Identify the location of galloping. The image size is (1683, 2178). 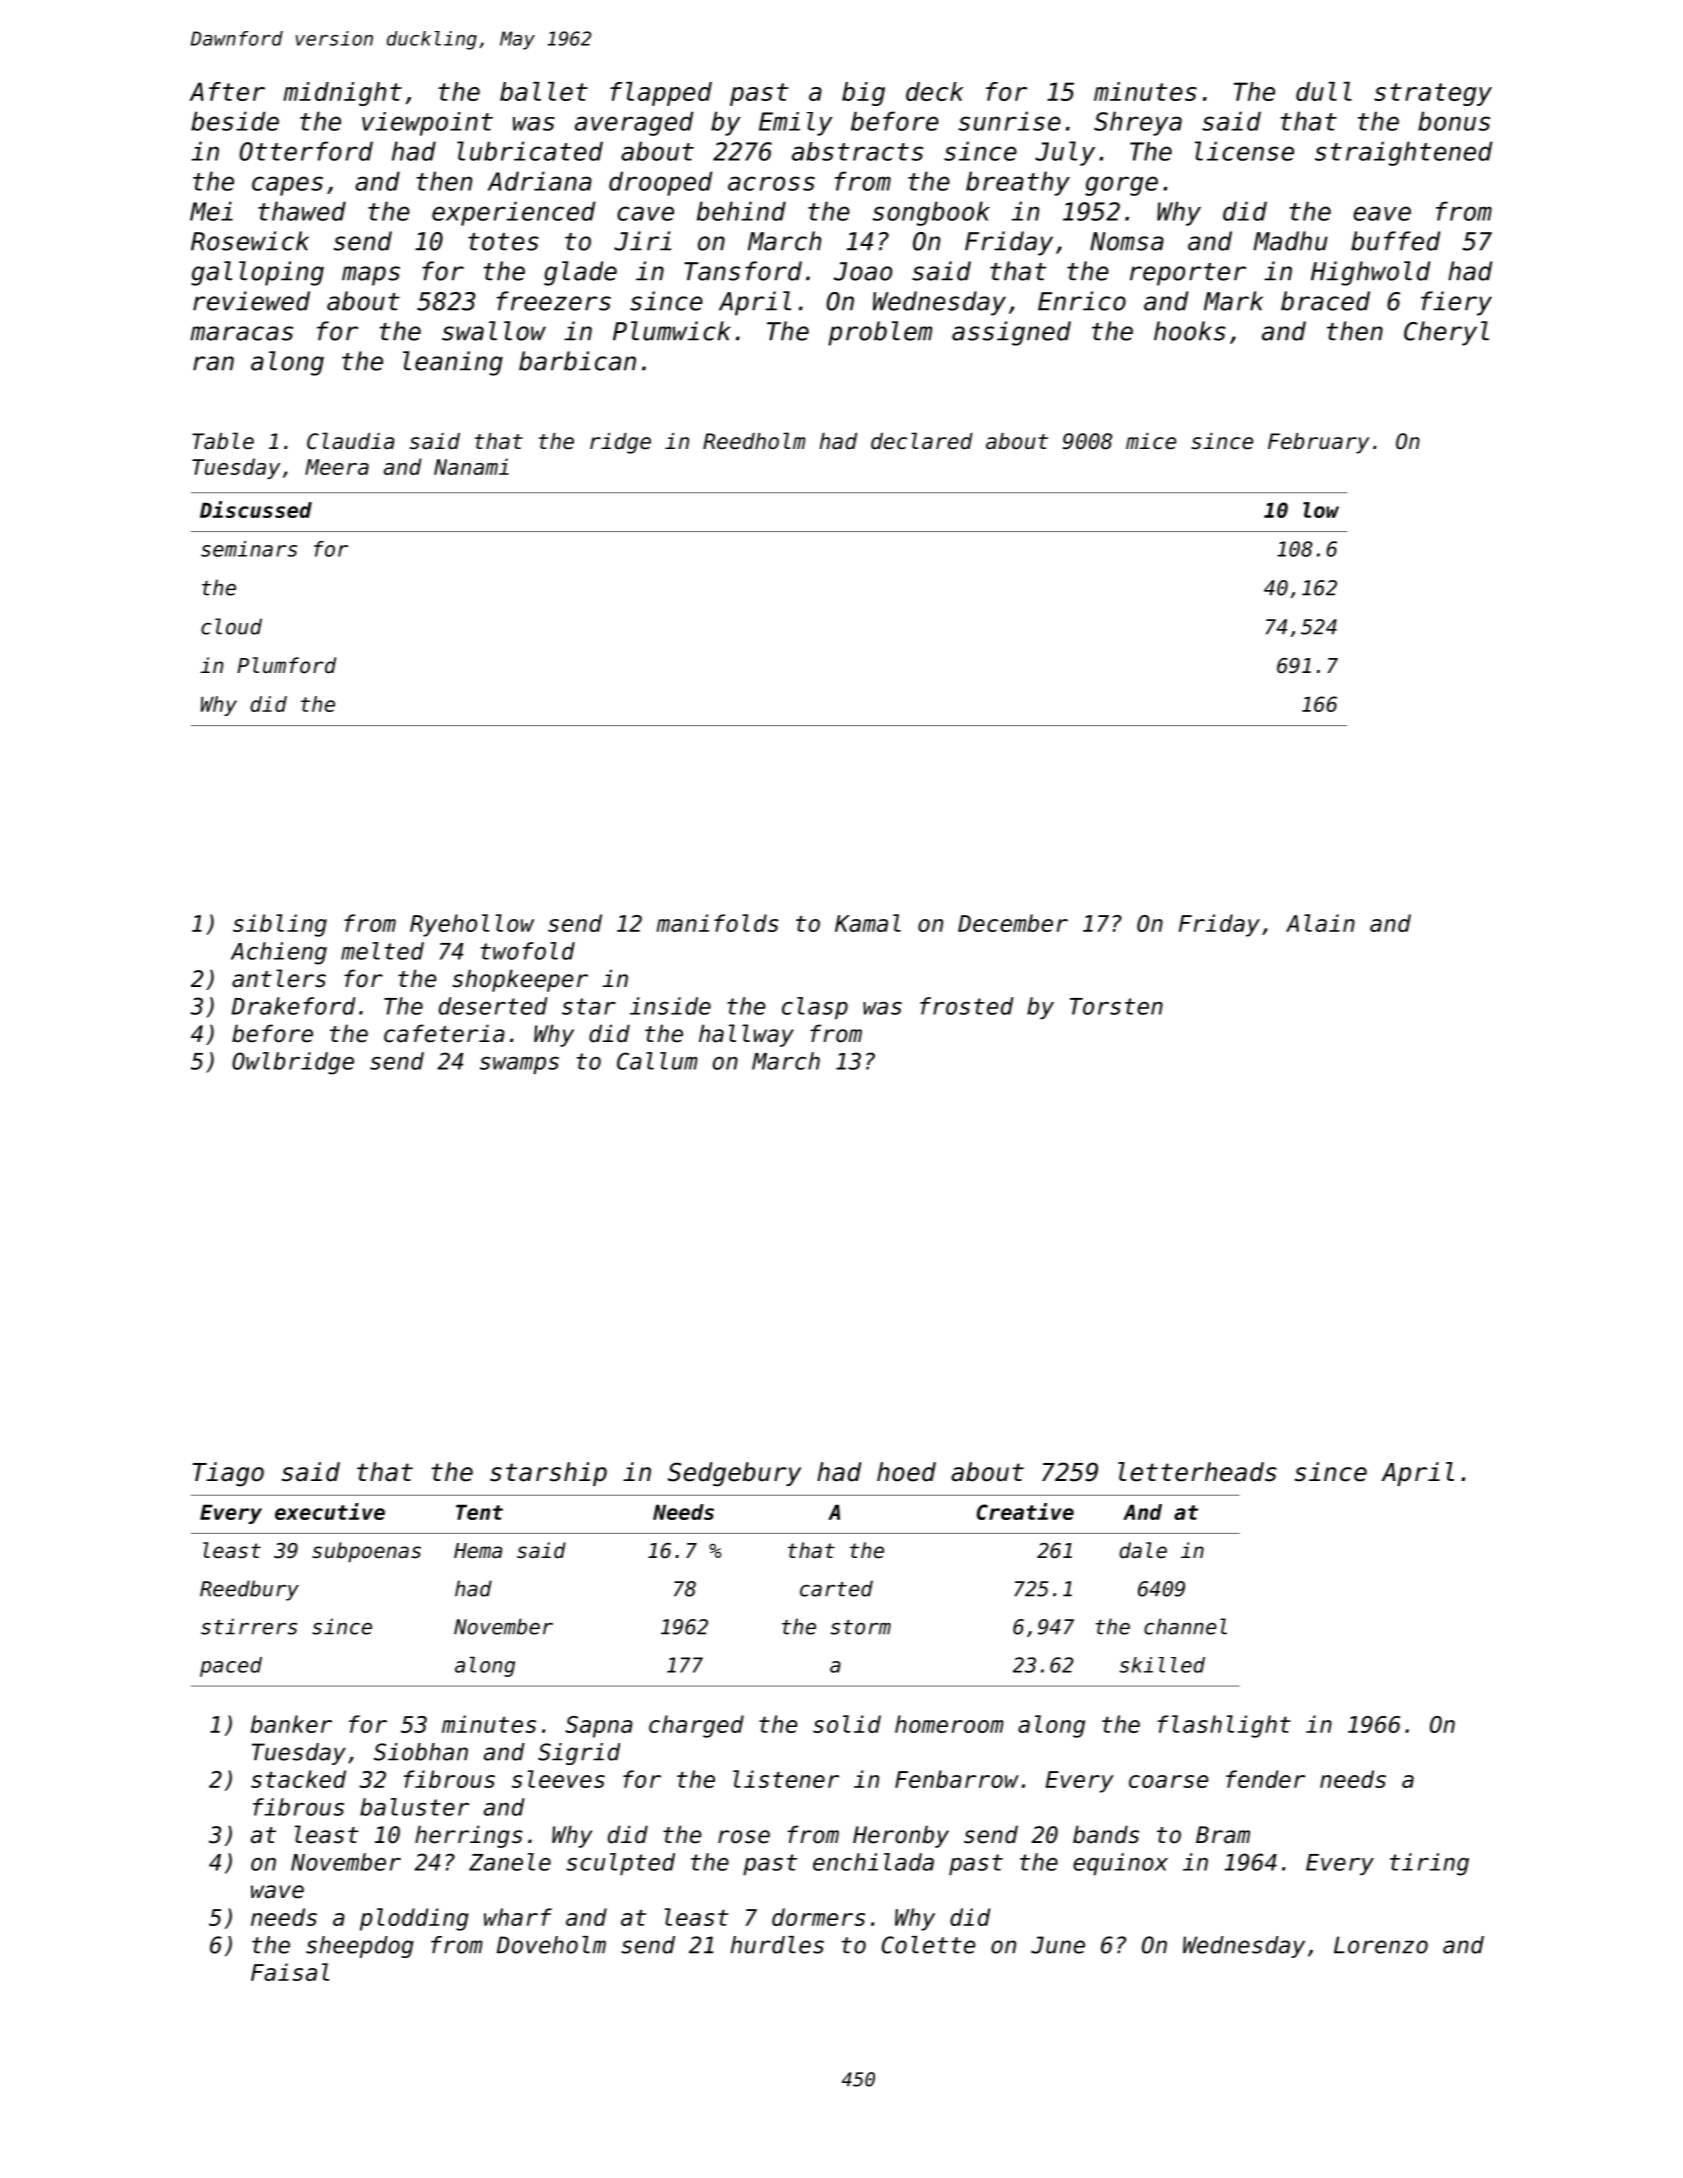
(257, 273).
